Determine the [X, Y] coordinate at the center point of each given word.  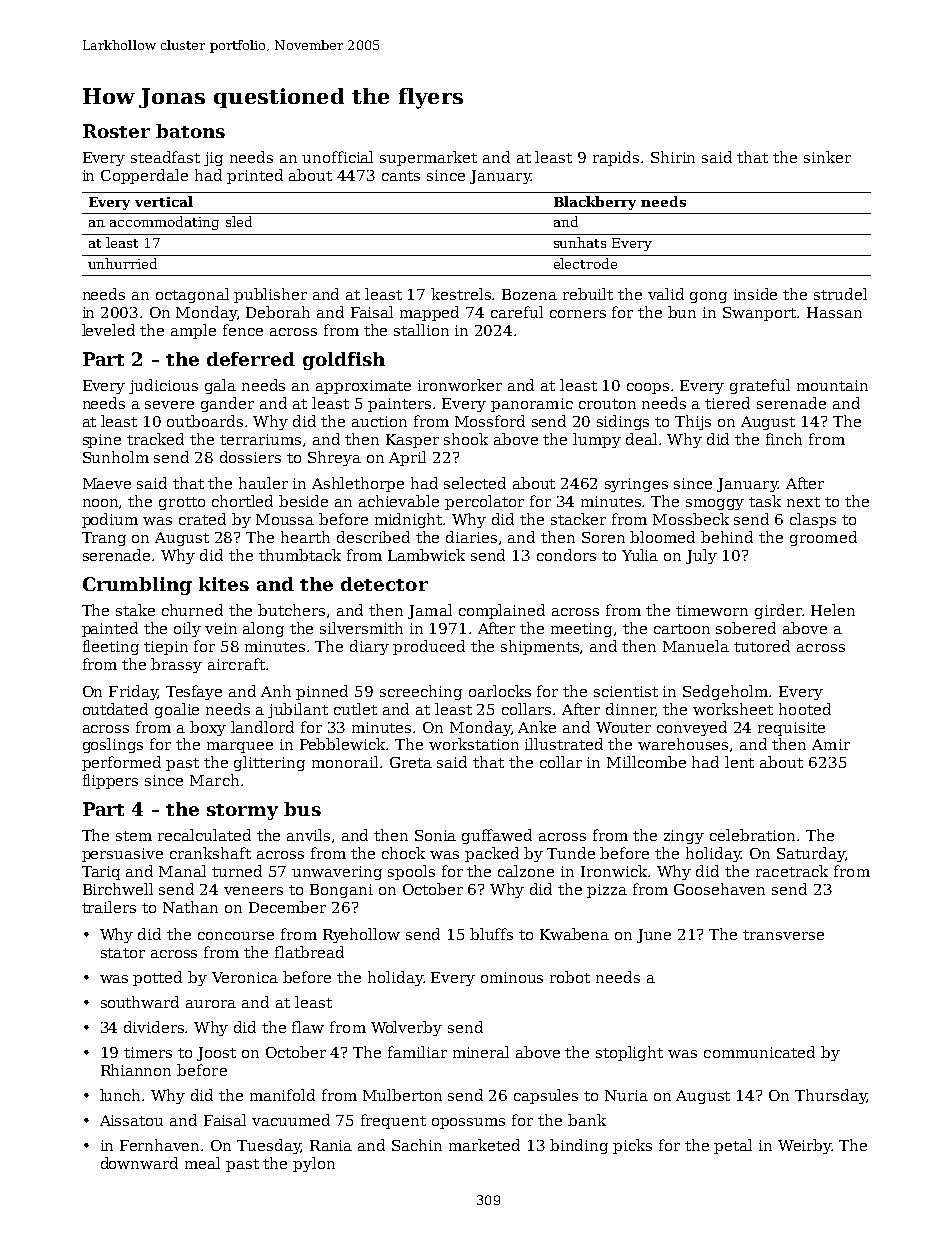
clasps [813, 520]
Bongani [341, 891]
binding [579, 1146]
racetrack [792, 871]
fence [243, 330]
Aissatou [131, 1120]
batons [190, 131]
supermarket [428, 158]
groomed [823, 538]
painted [110, 629]
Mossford [490, 421]
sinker [827, 157]
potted [157, 978]
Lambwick [426, 555]
